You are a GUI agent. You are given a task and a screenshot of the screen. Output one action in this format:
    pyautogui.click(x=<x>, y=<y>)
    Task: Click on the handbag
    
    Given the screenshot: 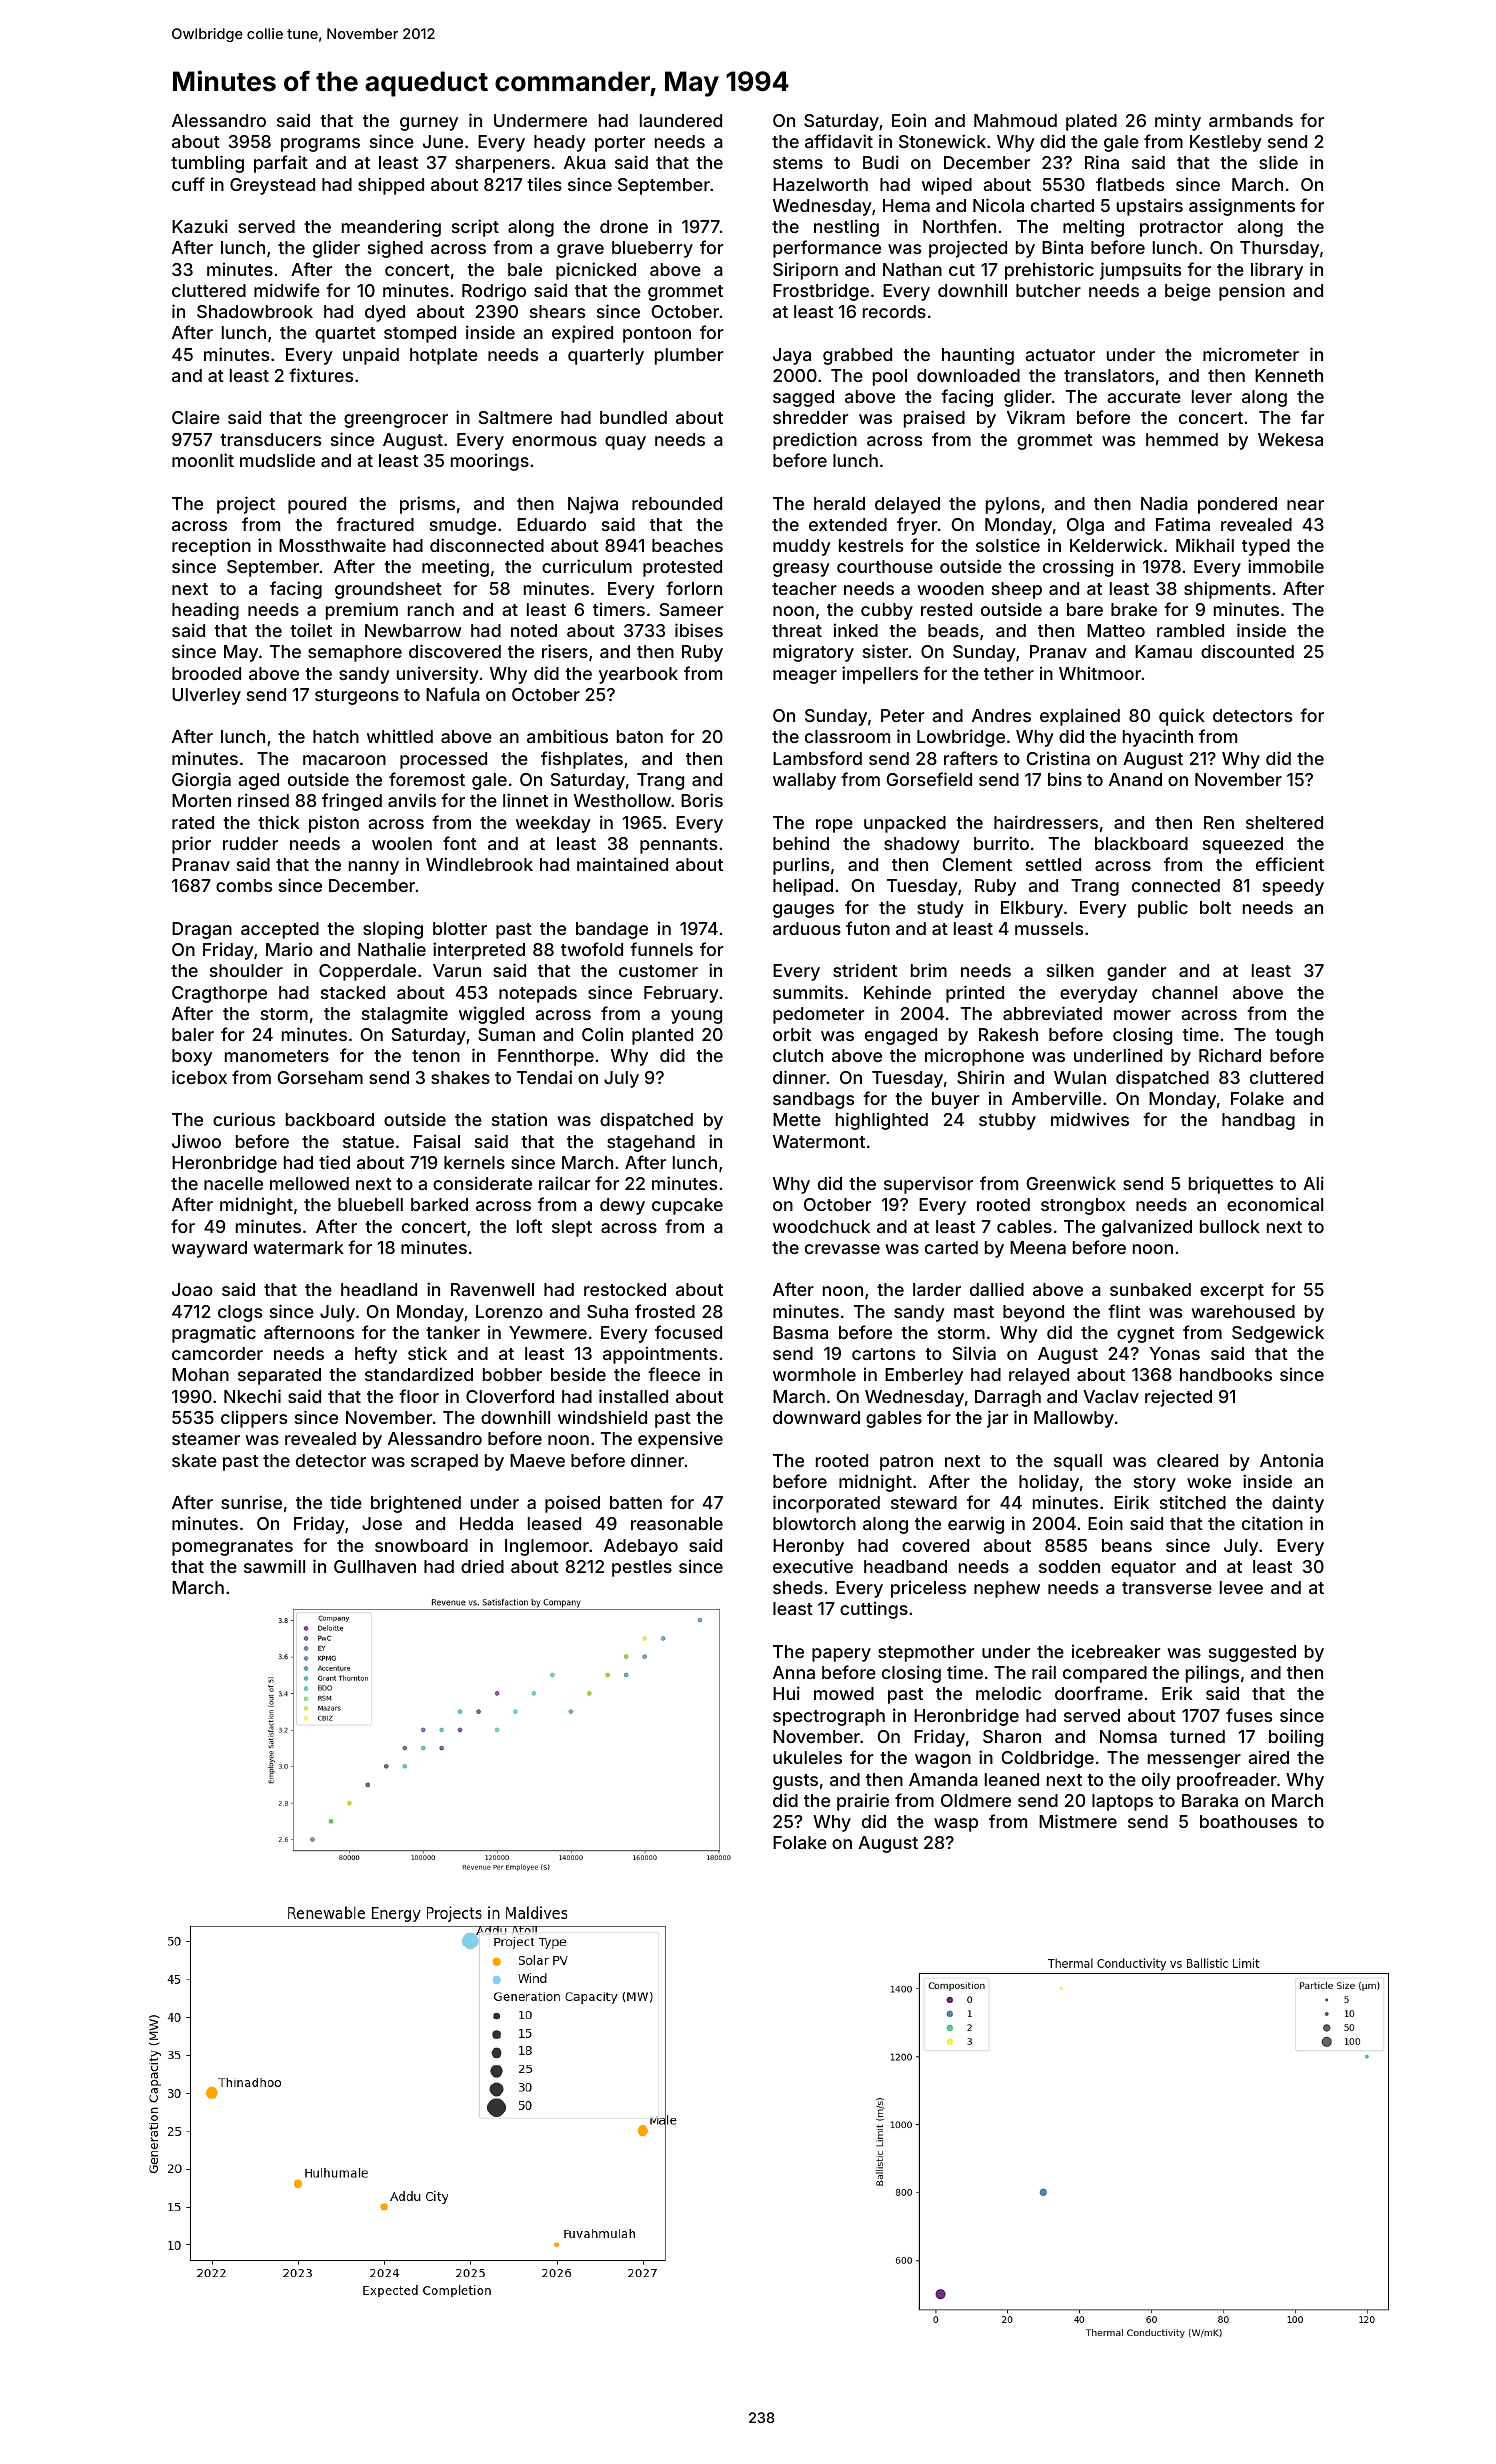 What is the action you would take?
    pyautogui.click(x=1258, y=1121)
